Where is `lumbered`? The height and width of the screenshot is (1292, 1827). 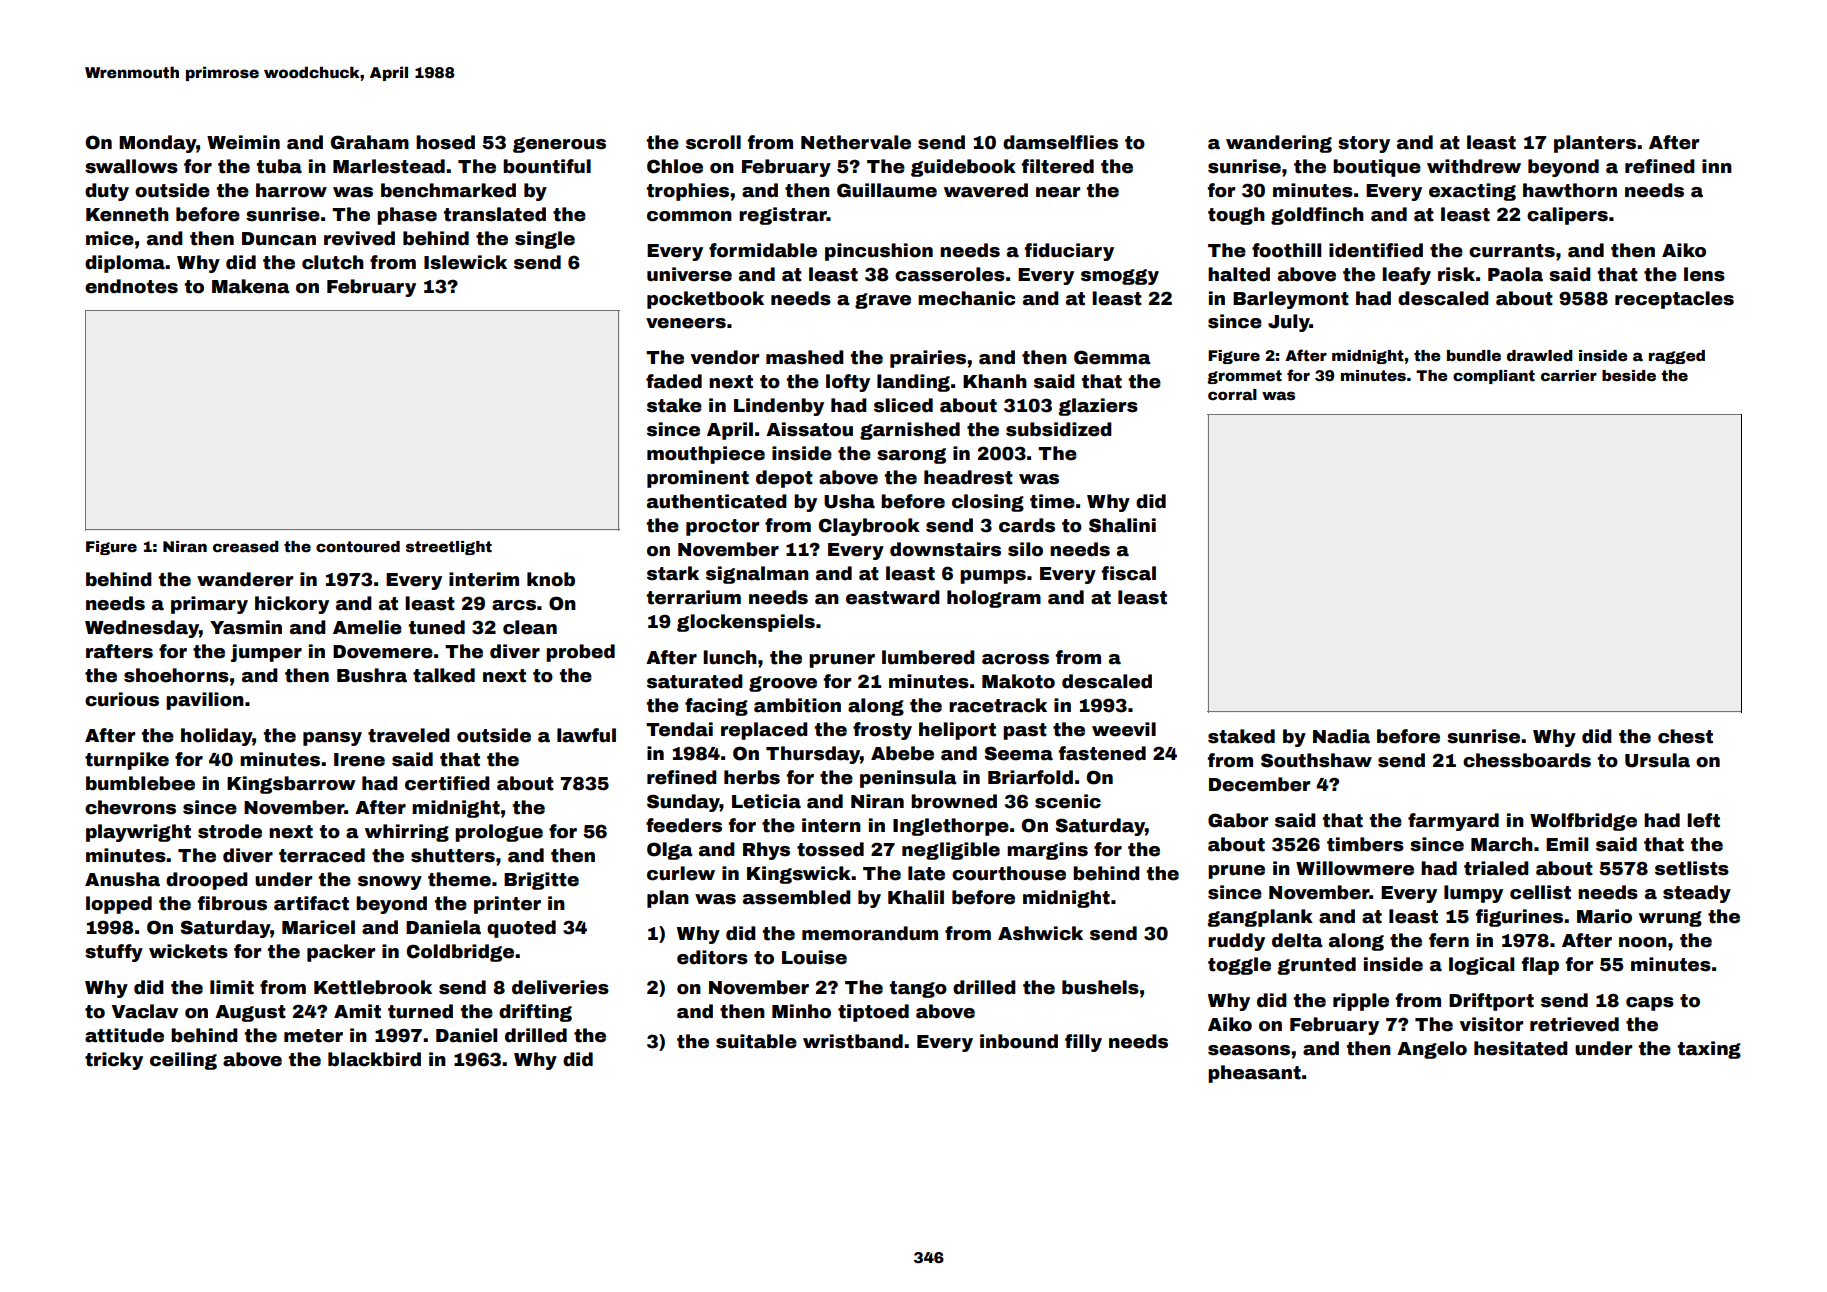 lumbered is located at coordinates (928, 657).
